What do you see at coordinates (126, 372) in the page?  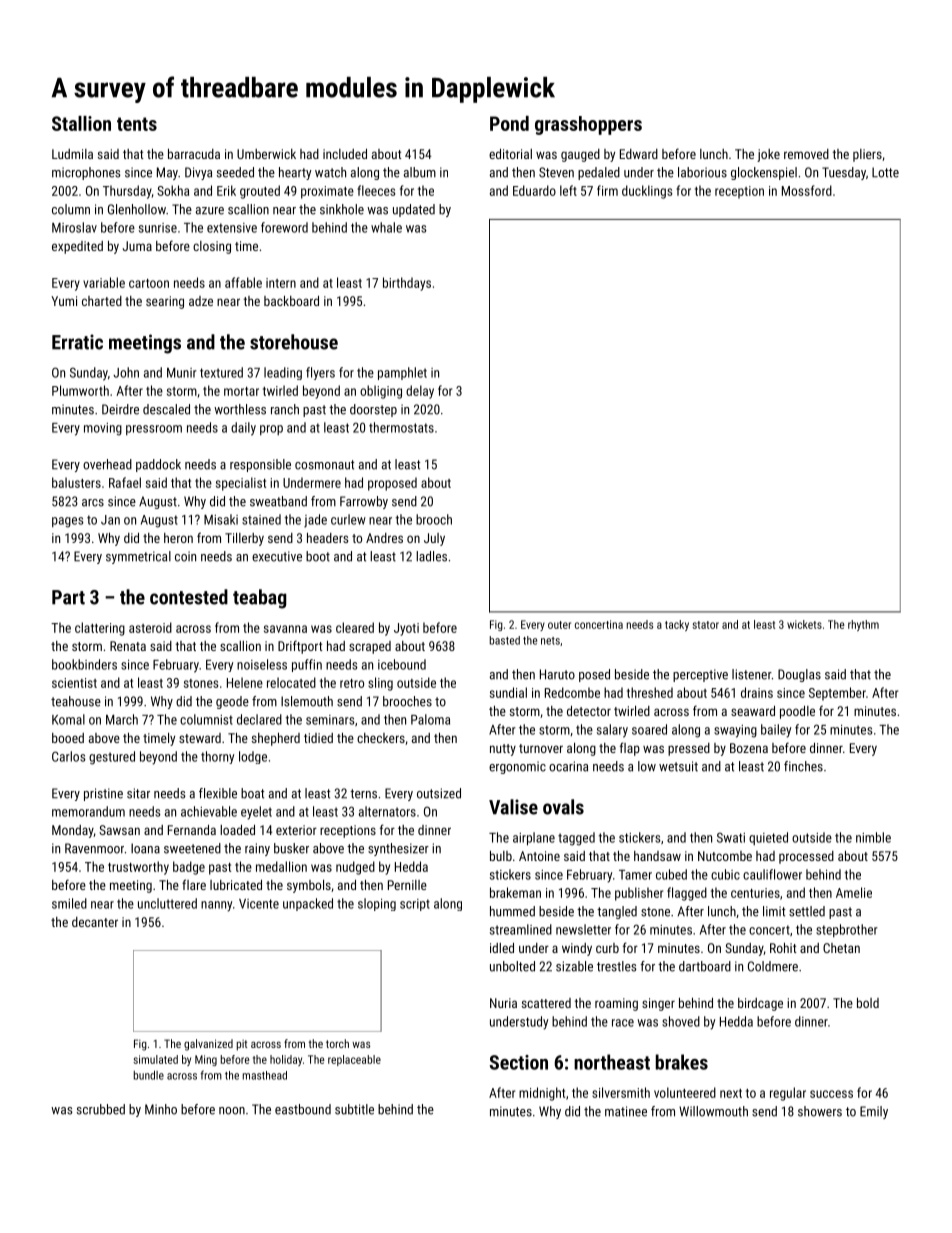 I see `John` at bounding box center [126, 372].
